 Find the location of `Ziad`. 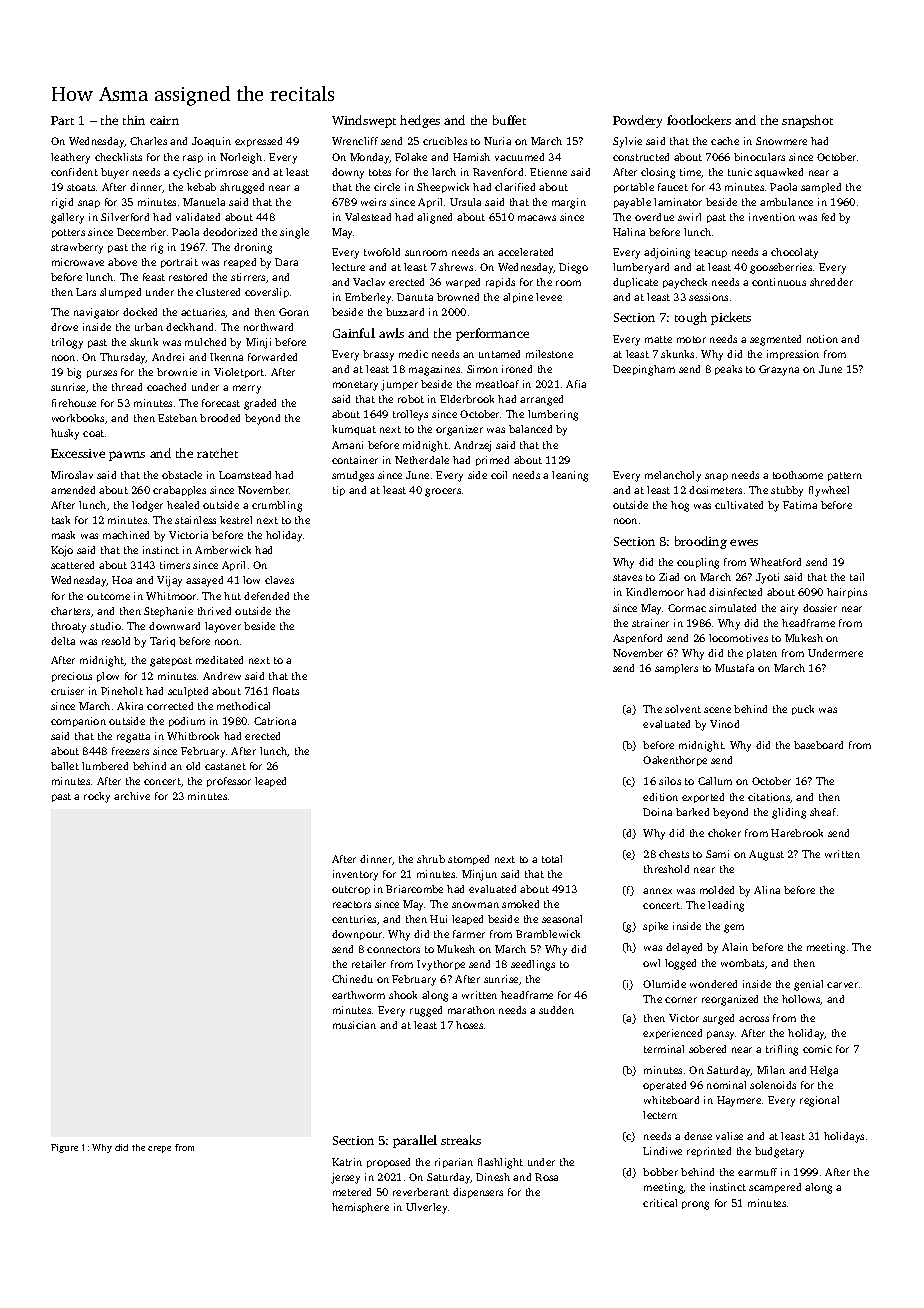

Ziad is located at coordinates (669, 577).
